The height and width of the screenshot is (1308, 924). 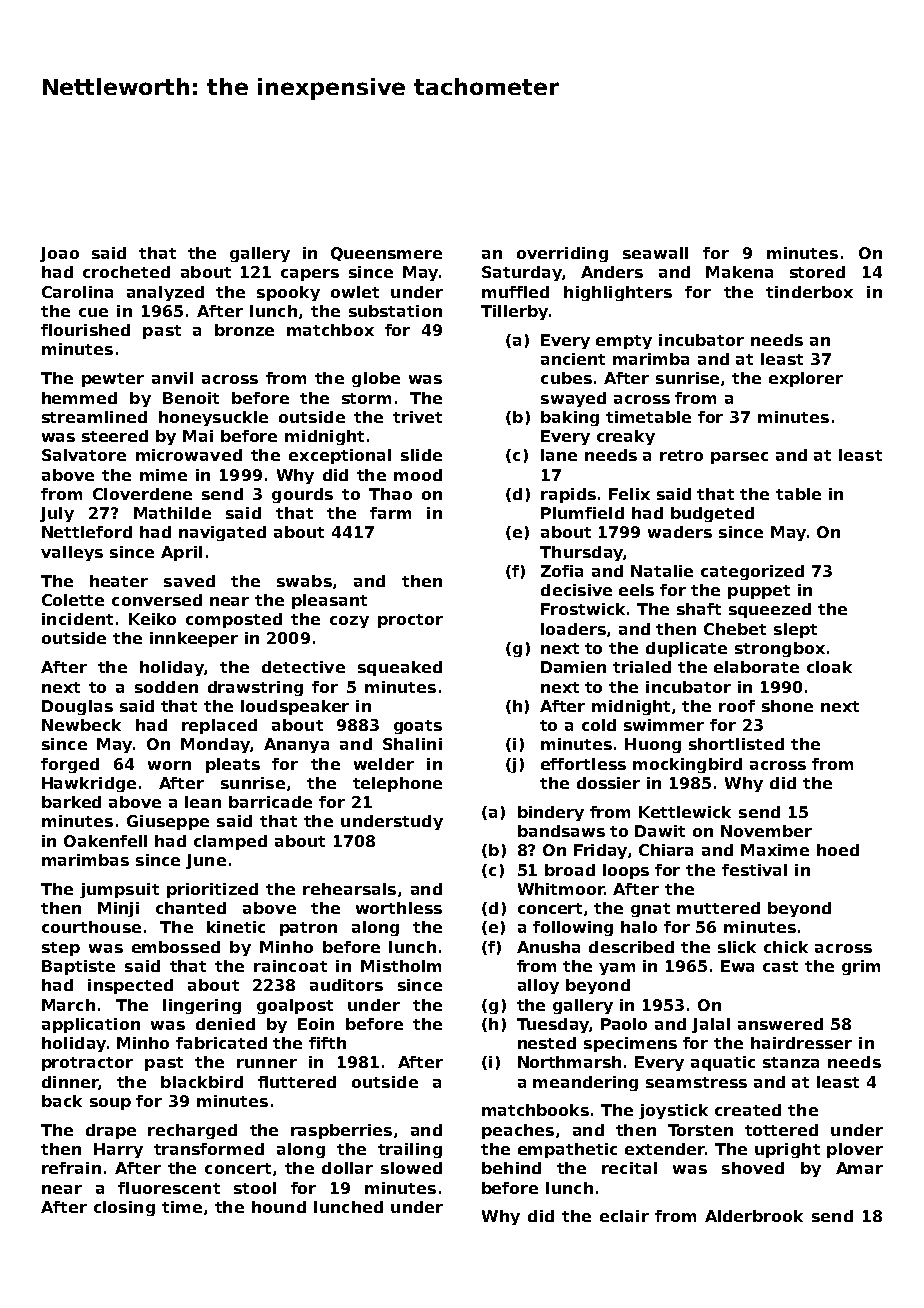 What do you see at coordinates (567, 1150) in the screenshot?
I see `empathetic` at bounding box center [567, 1150].
